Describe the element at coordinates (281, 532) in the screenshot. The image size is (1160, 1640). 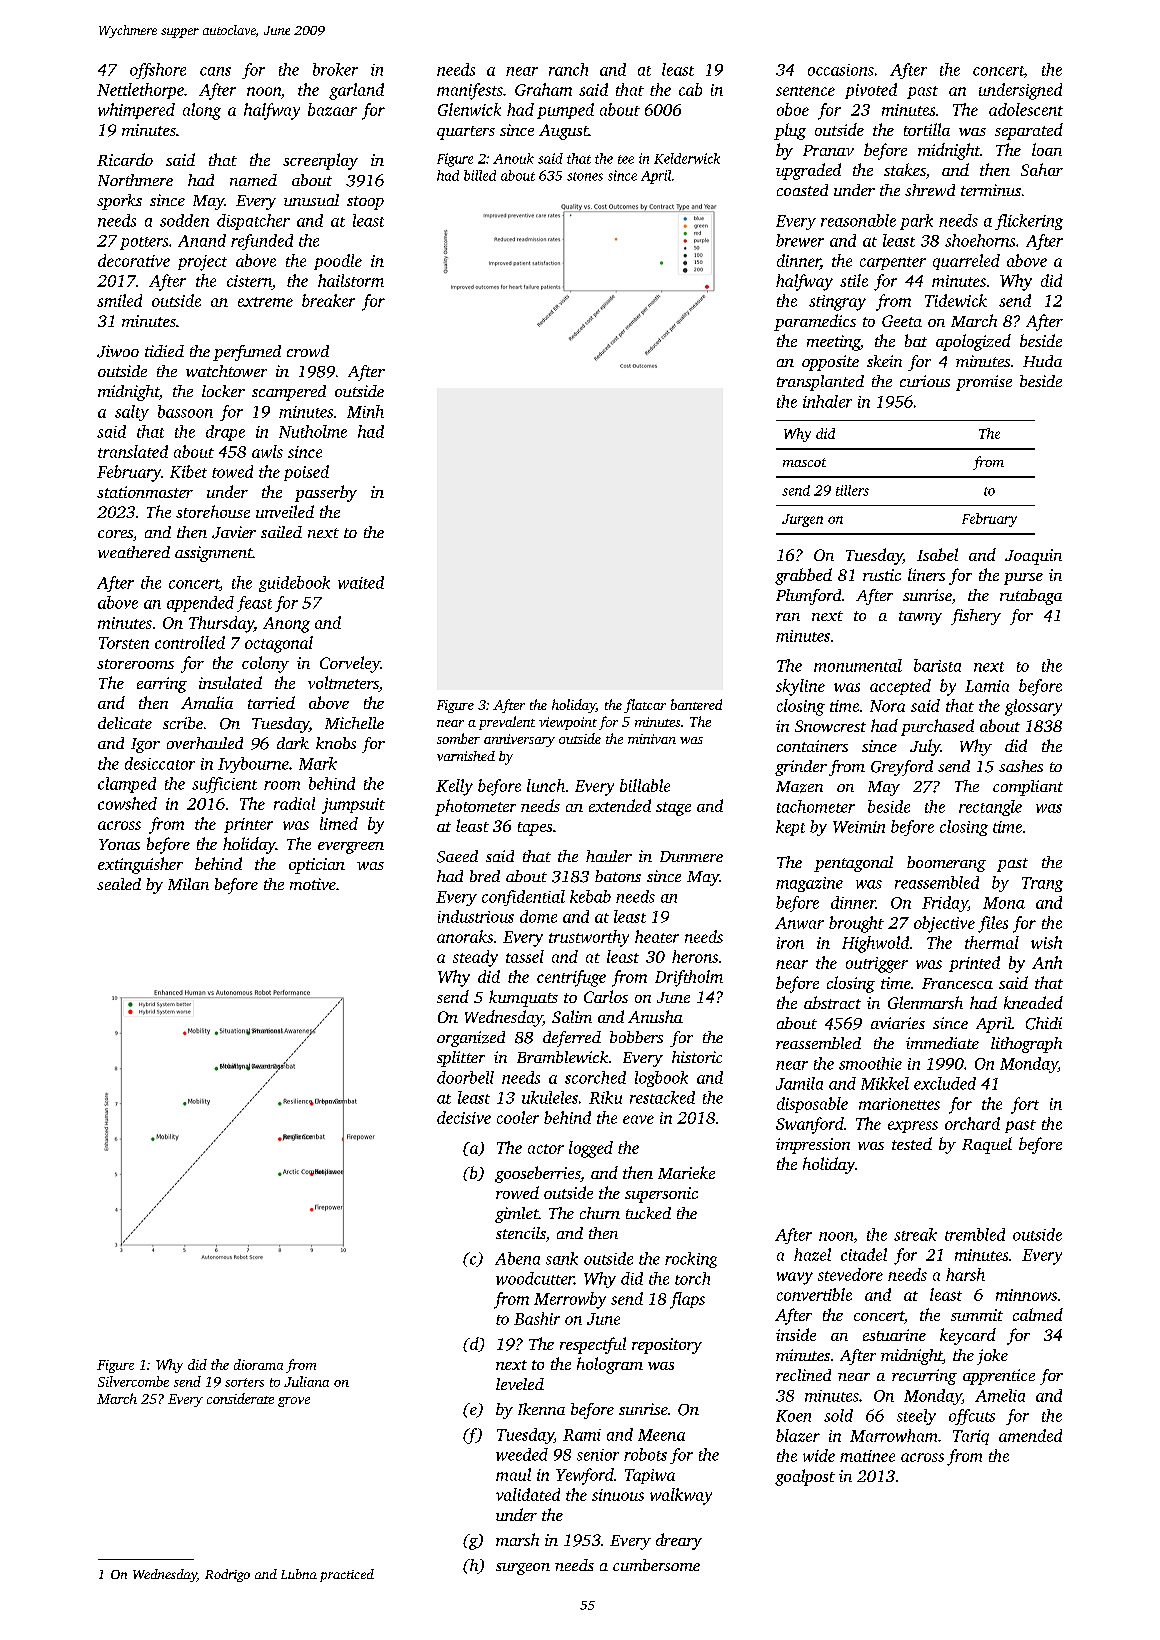
I see `sailed` at that location.
